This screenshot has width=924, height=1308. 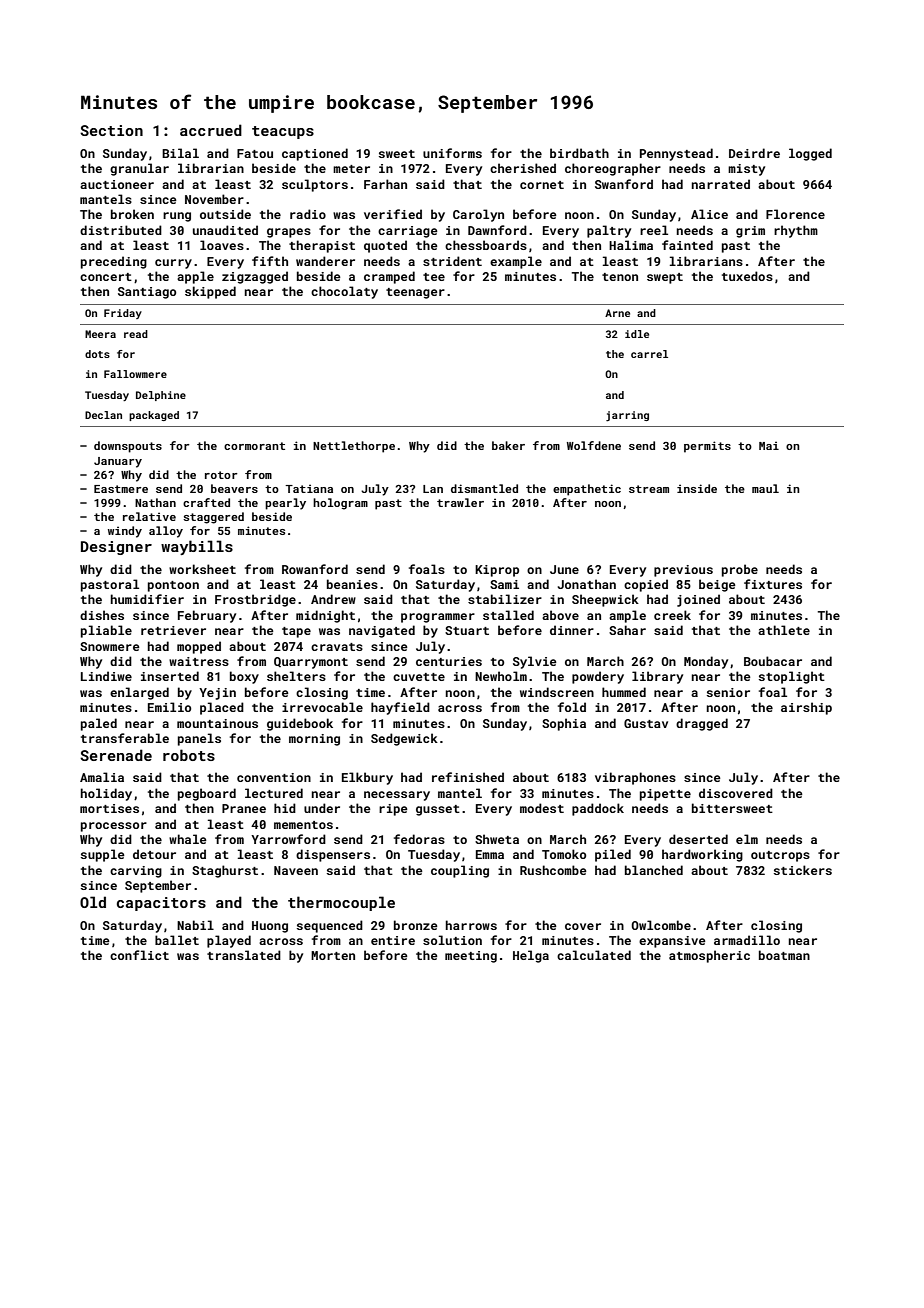 What do you see at coordinates (180, 153) in the screenshot?
I see `Bilal` at bounding box center [180, 153].
